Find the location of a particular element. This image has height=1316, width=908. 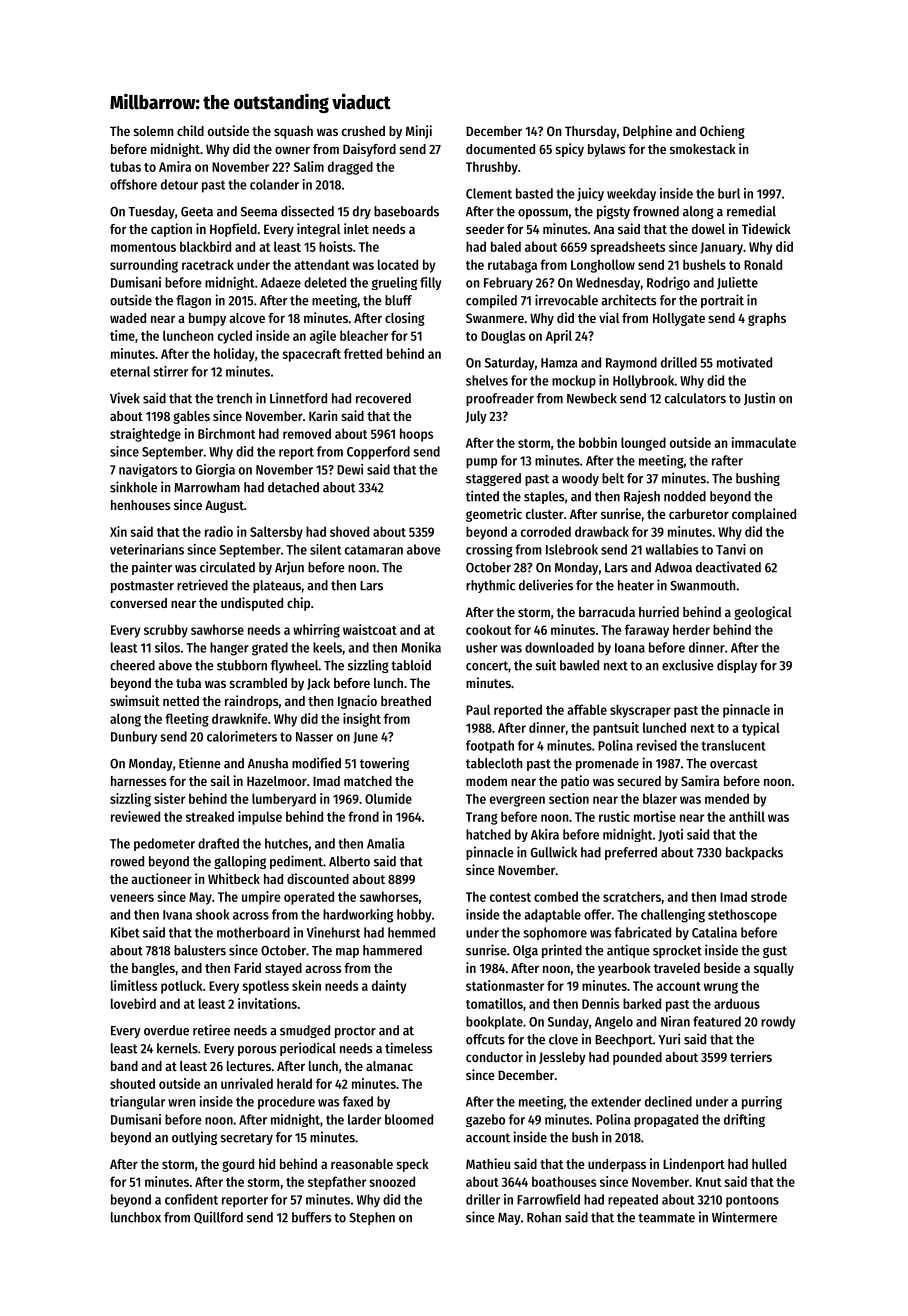

Angelo is located at coordinates (614, 1022).
